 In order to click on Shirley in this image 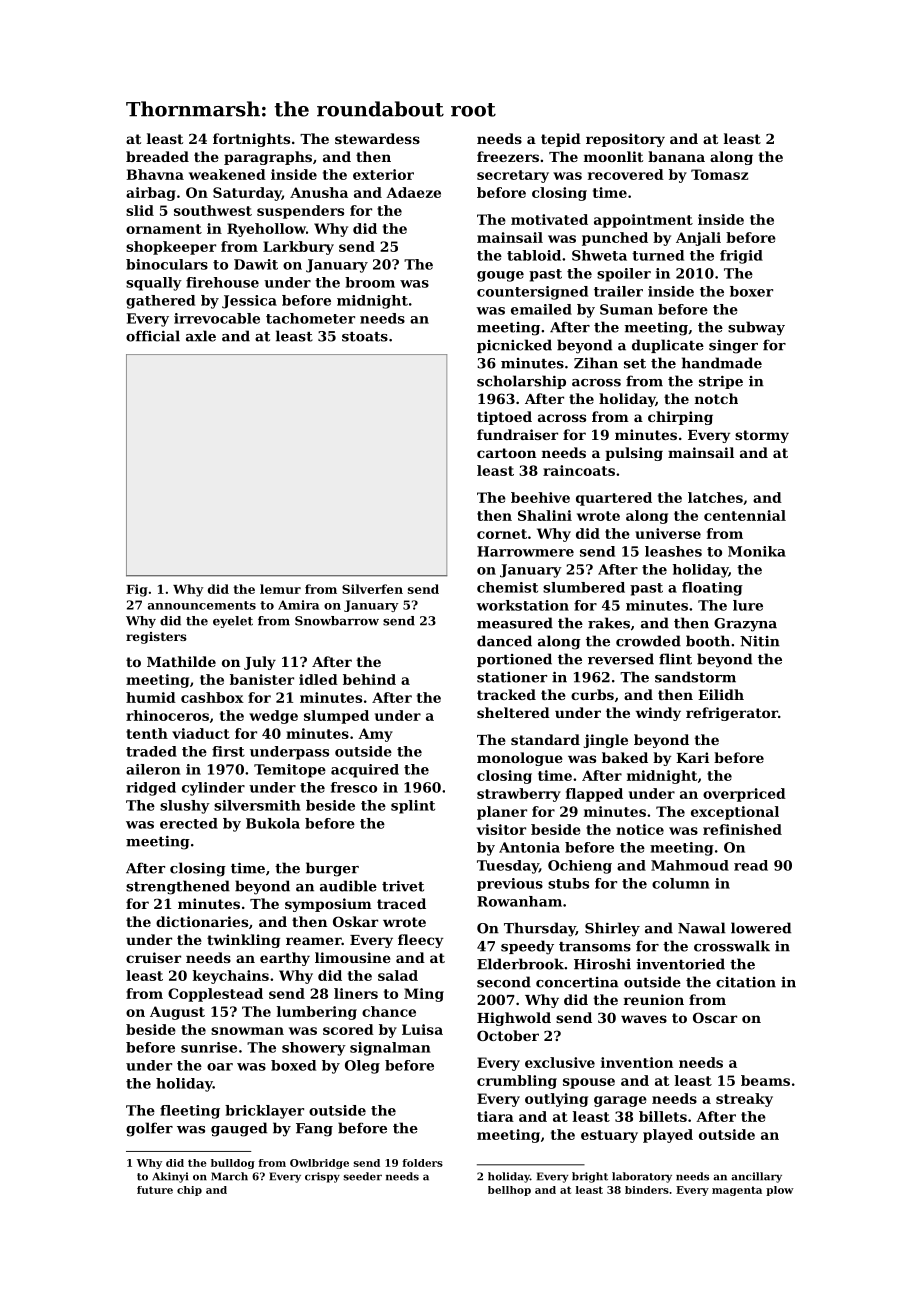, I will do `click(612, 929)`.
